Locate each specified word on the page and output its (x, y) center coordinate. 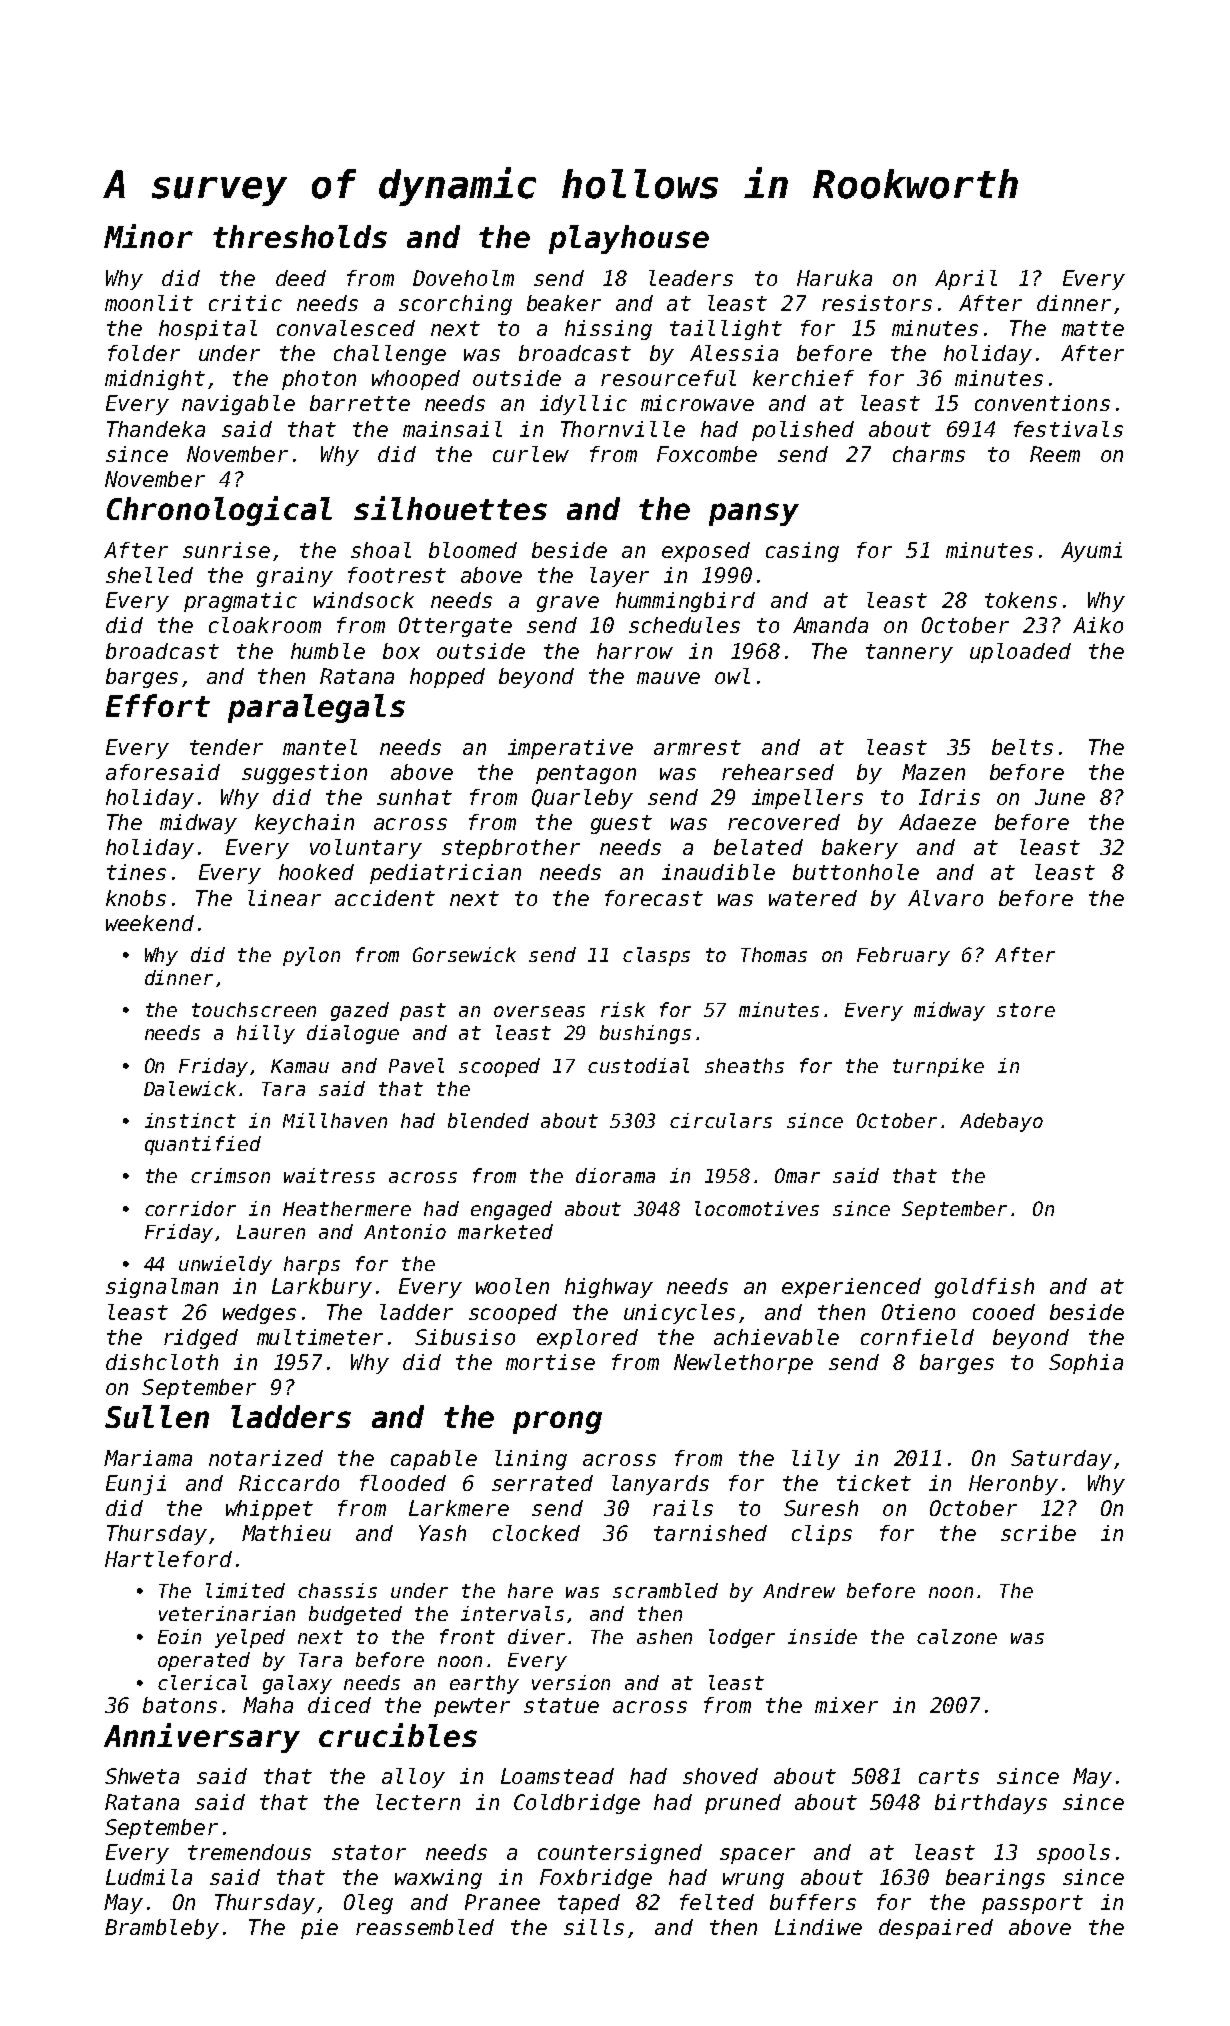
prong (557, 1422)
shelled (149, 575)
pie (319, 1929)
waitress (329, 1175)
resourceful (668, 378)
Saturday (1061, 1460)
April (966, 280)
